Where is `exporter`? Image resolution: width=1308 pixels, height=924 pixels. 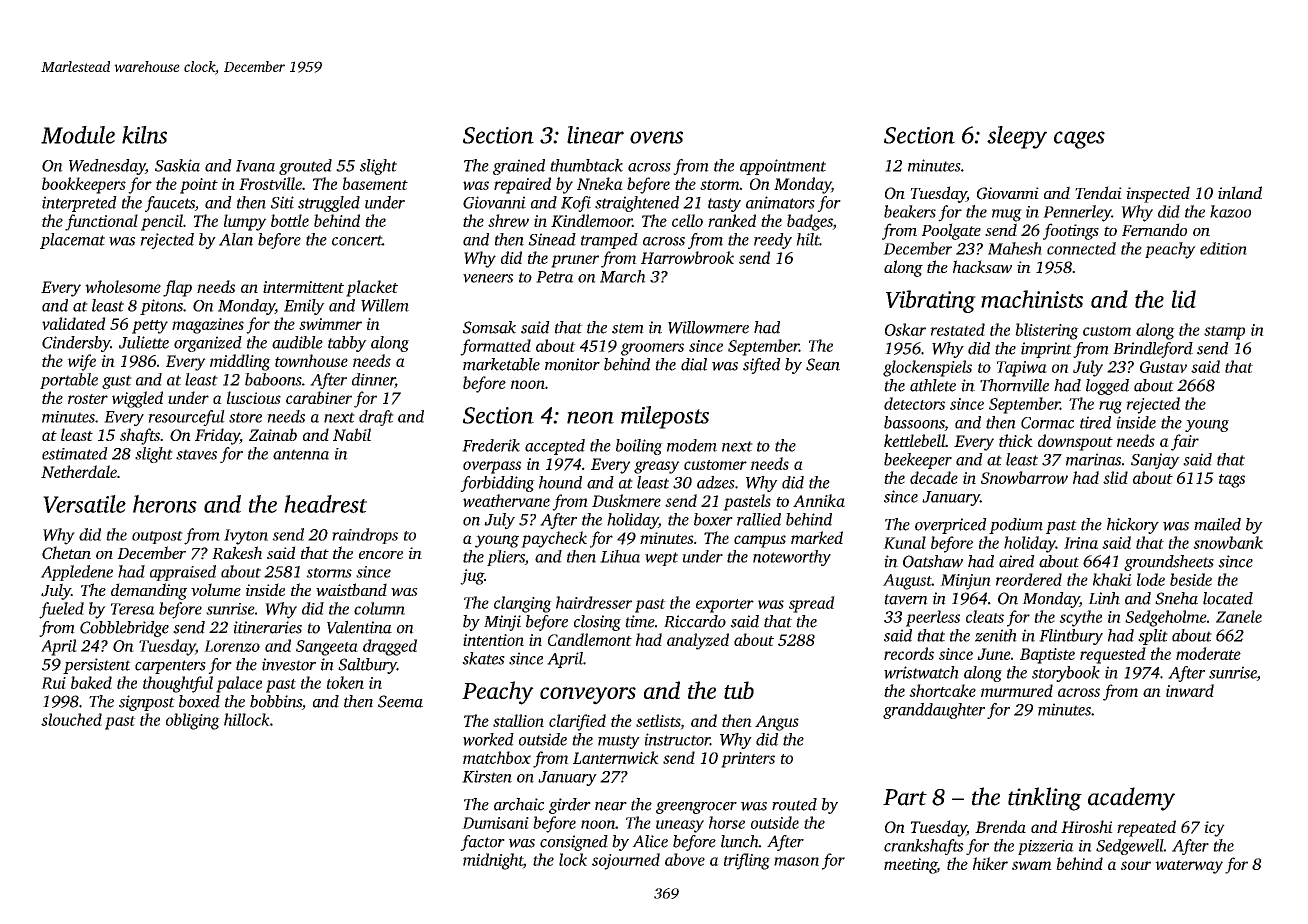
exporter is located at coordinates (725, 606).
